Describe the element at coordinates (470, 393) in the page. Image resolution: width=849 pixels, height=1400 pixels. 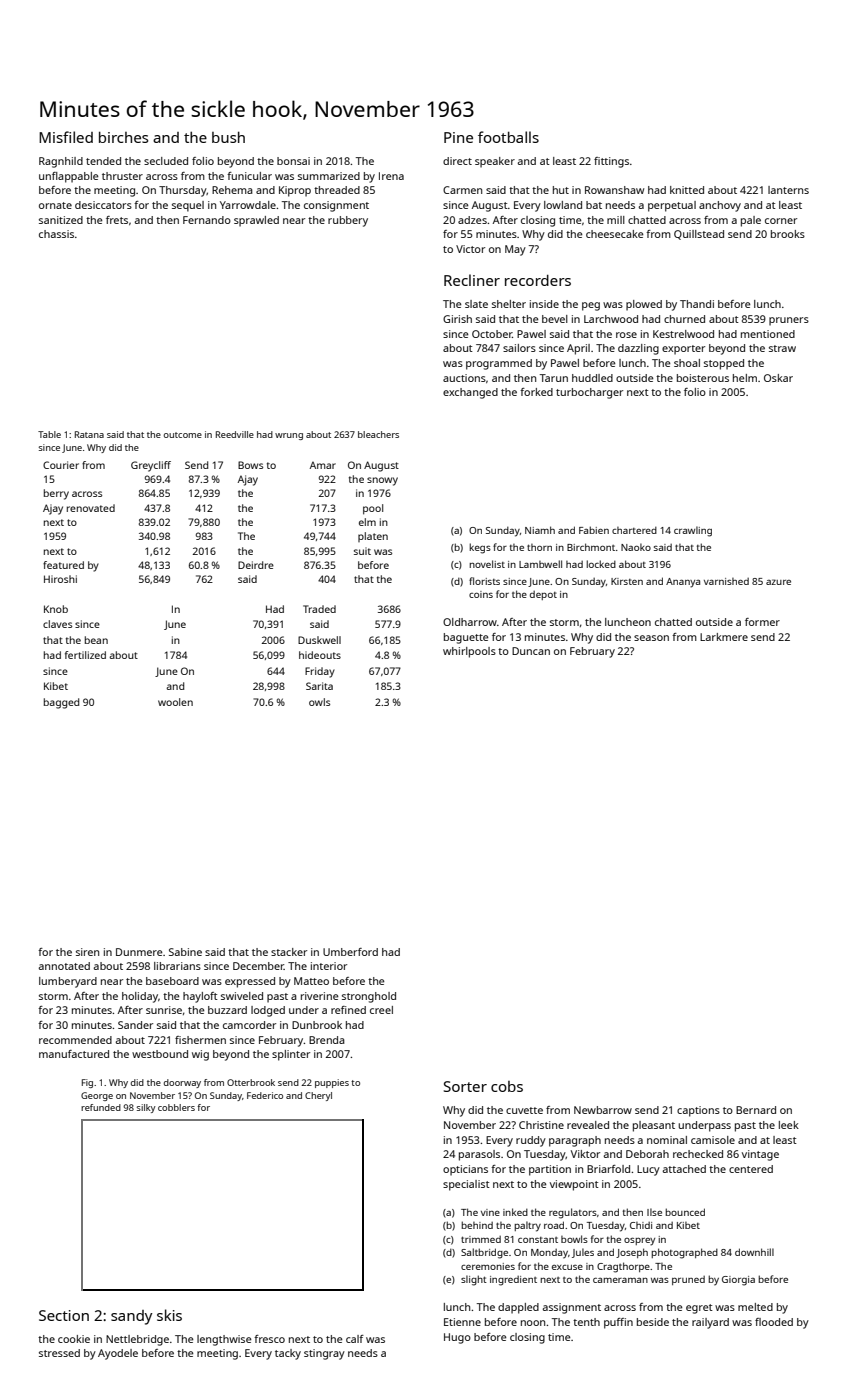
I see `exchanged` at that location.
